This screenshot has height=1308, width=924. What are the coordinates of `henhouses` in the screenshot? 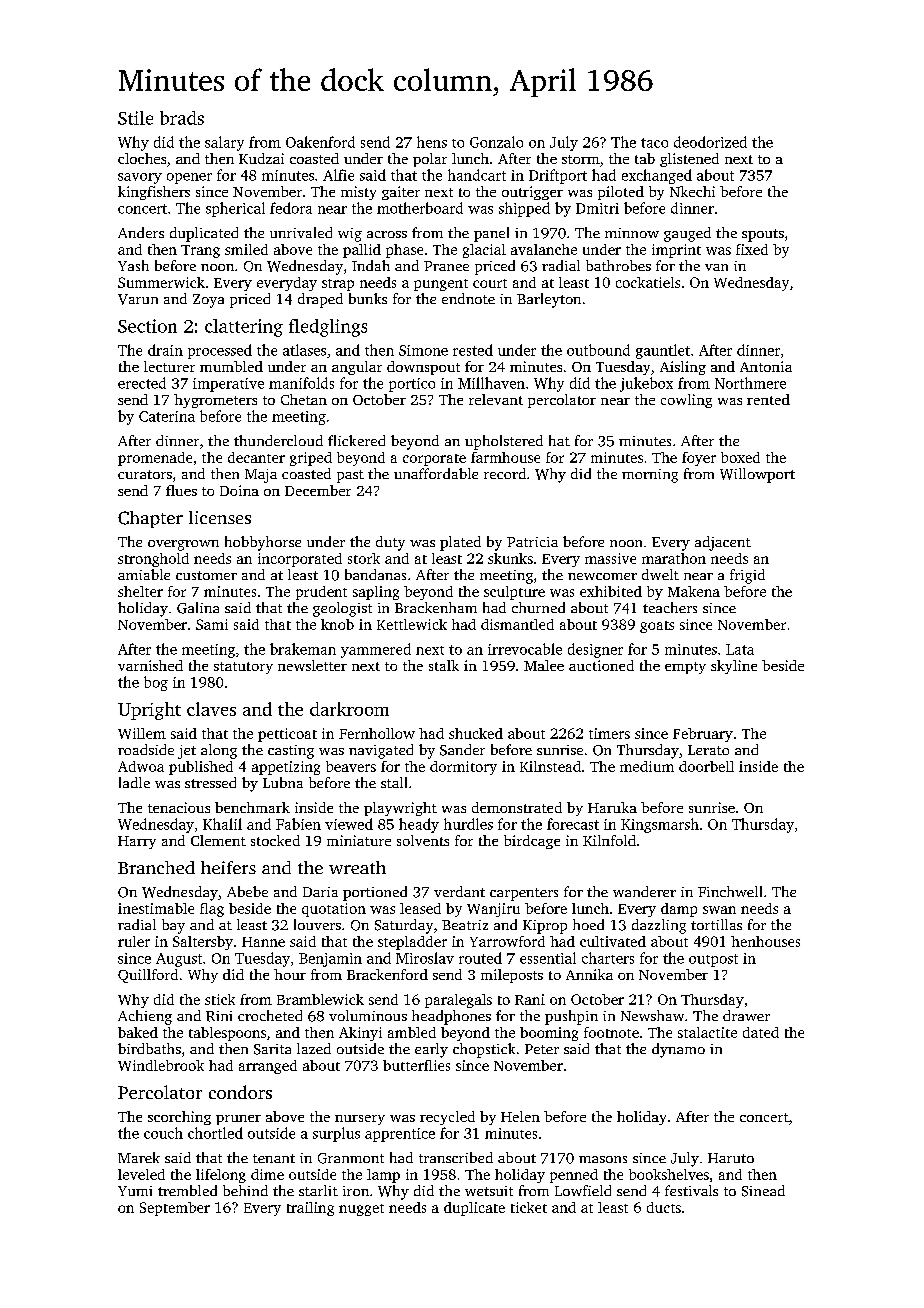 It's located at (765, 941).
